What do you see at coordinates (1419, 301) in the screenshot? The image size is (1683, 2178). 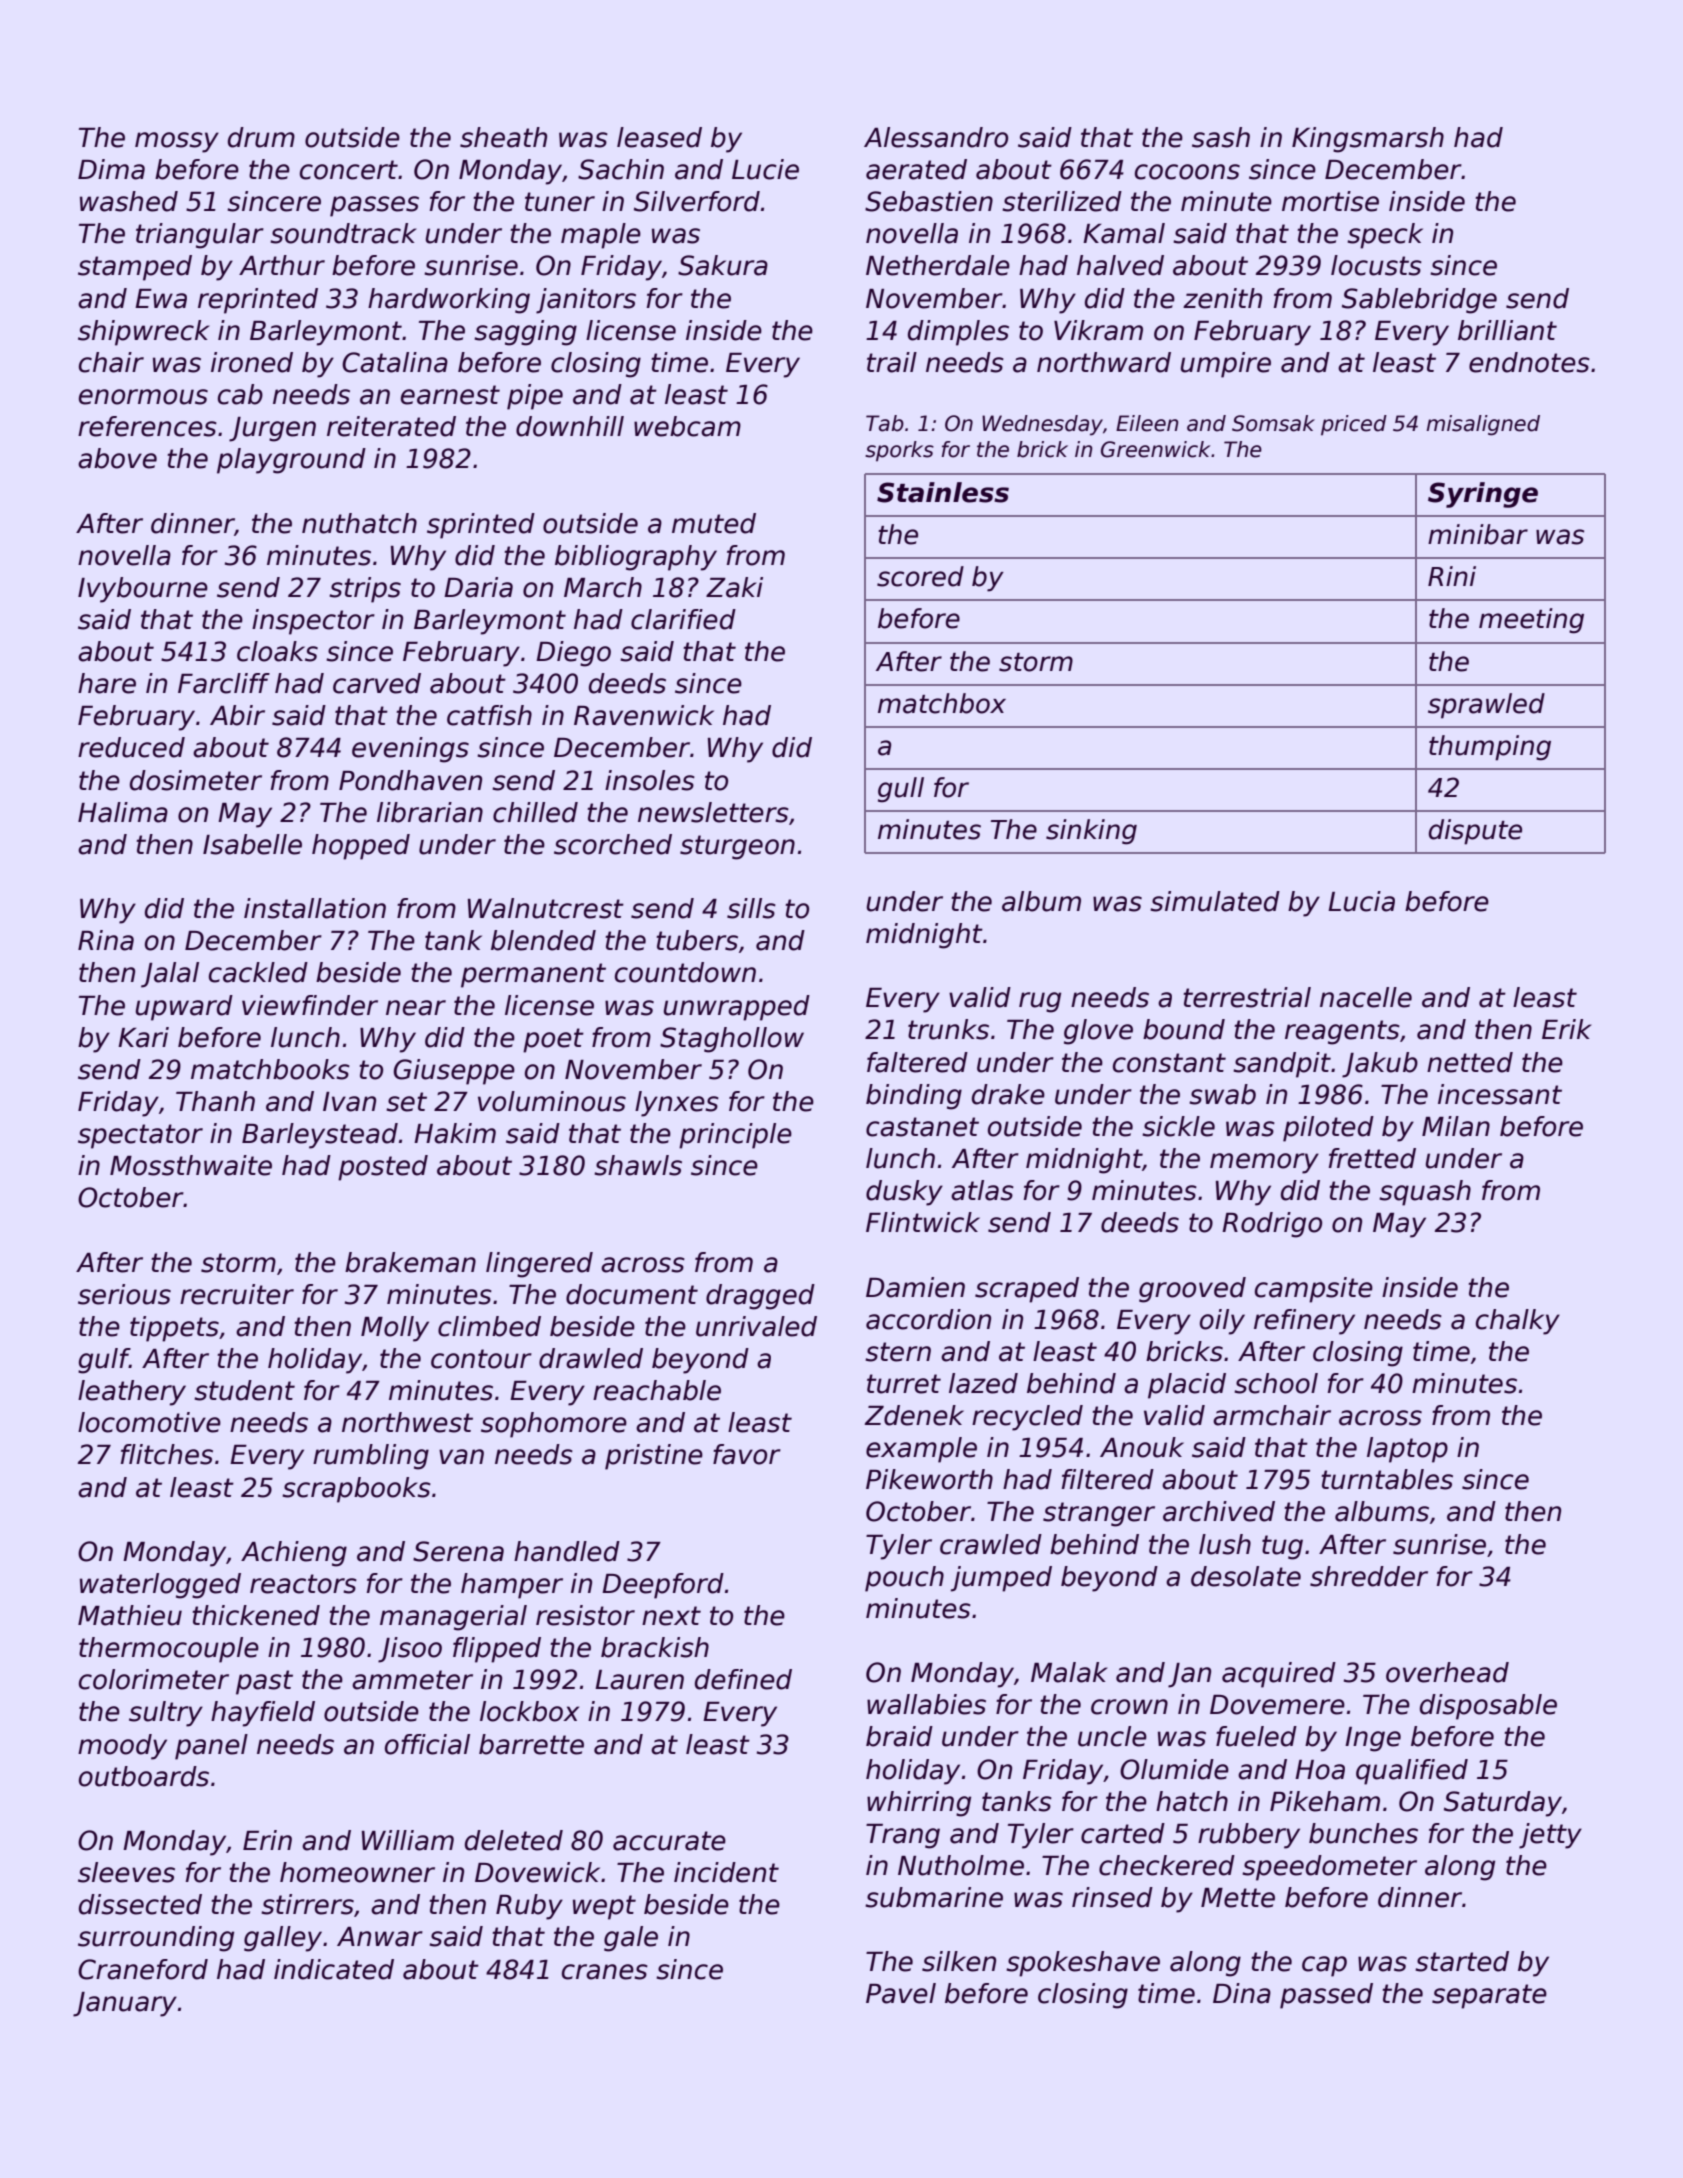 I see `Sablebridge` at bounding box center [1419, 301].
